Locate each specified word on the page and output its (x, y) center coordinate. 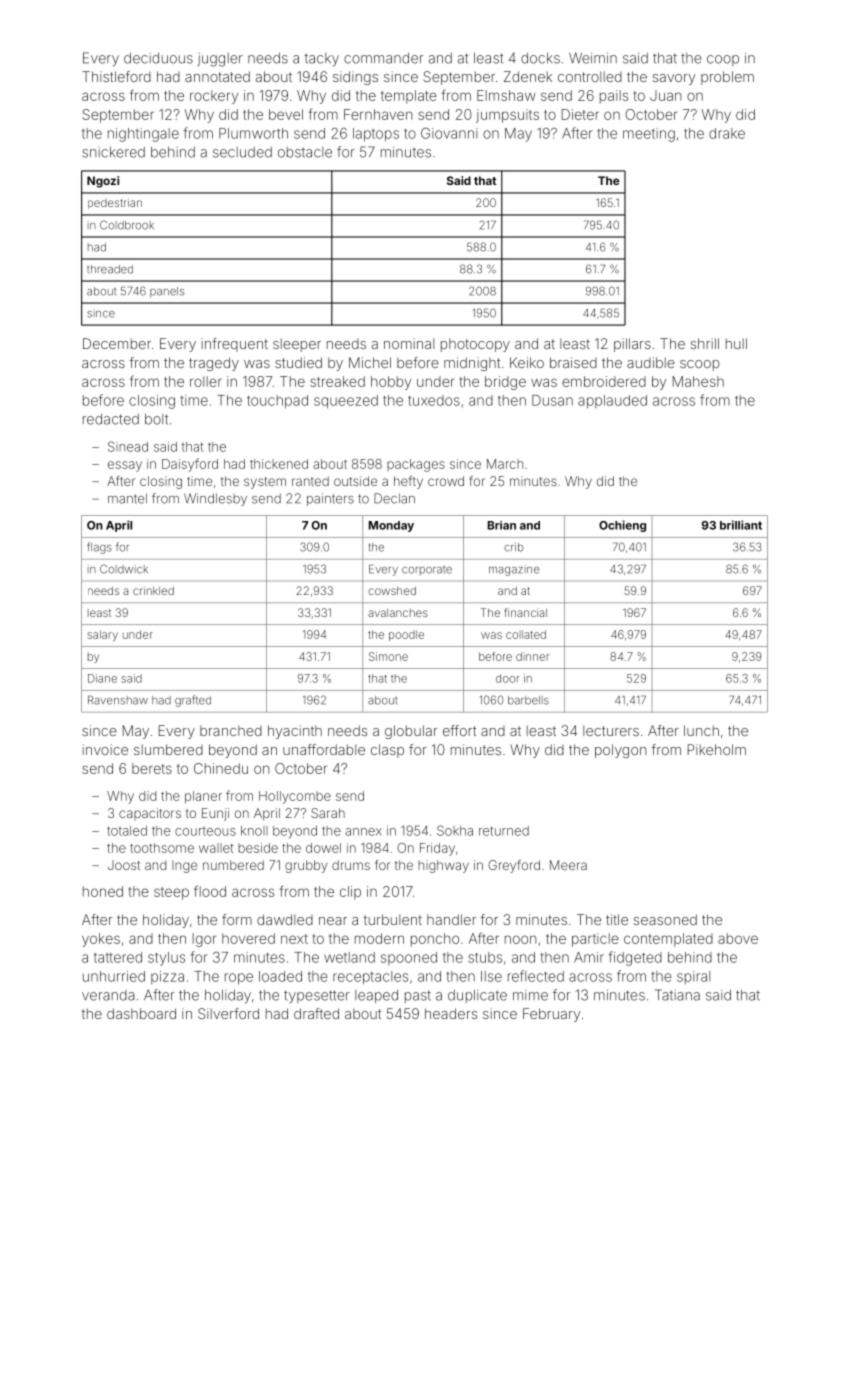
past (418, 996)
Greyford (514, 866)
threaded (110, 269)
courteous (205, 831)
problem (727, 78)
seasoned (665, 919)
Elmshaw (506, 95)
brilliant (741, 525)
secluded (242, 152)
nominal (409, 343)
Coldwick (124, 569)
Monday (391, 526)
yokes (101, 940)
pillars (632, 345)
